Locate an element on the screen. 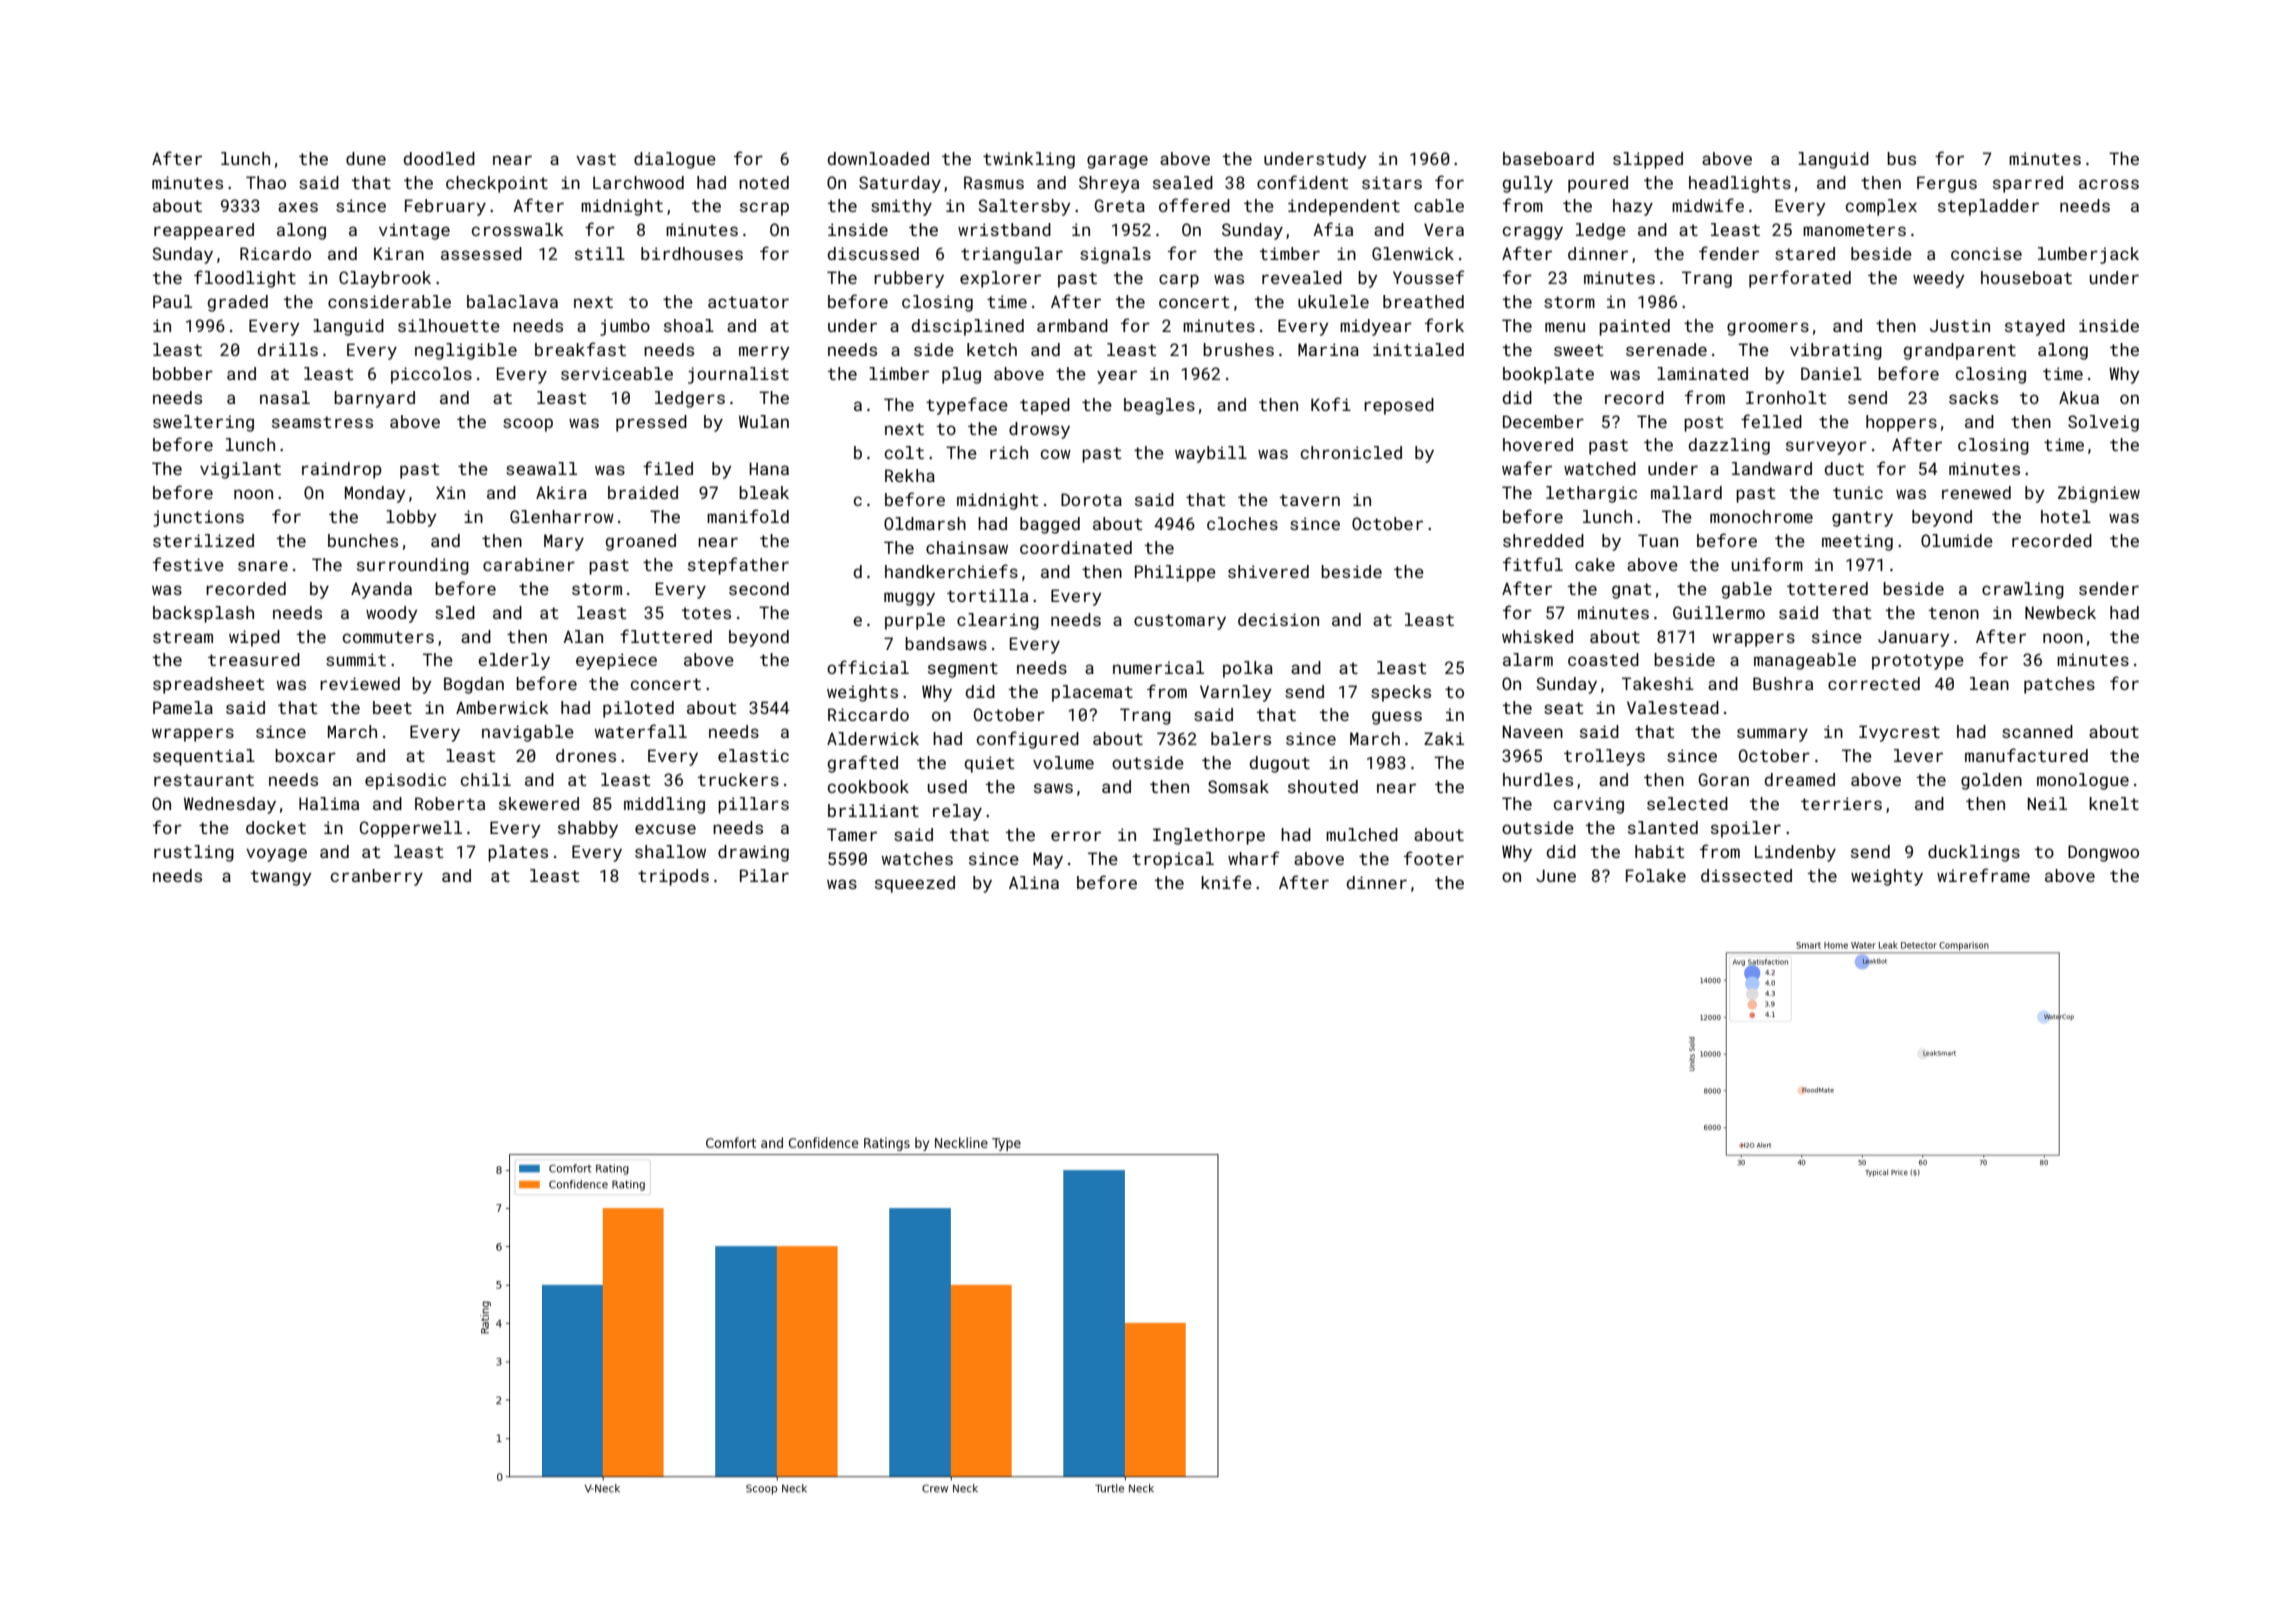  Riccardo is located at coordinates (868, 714).
